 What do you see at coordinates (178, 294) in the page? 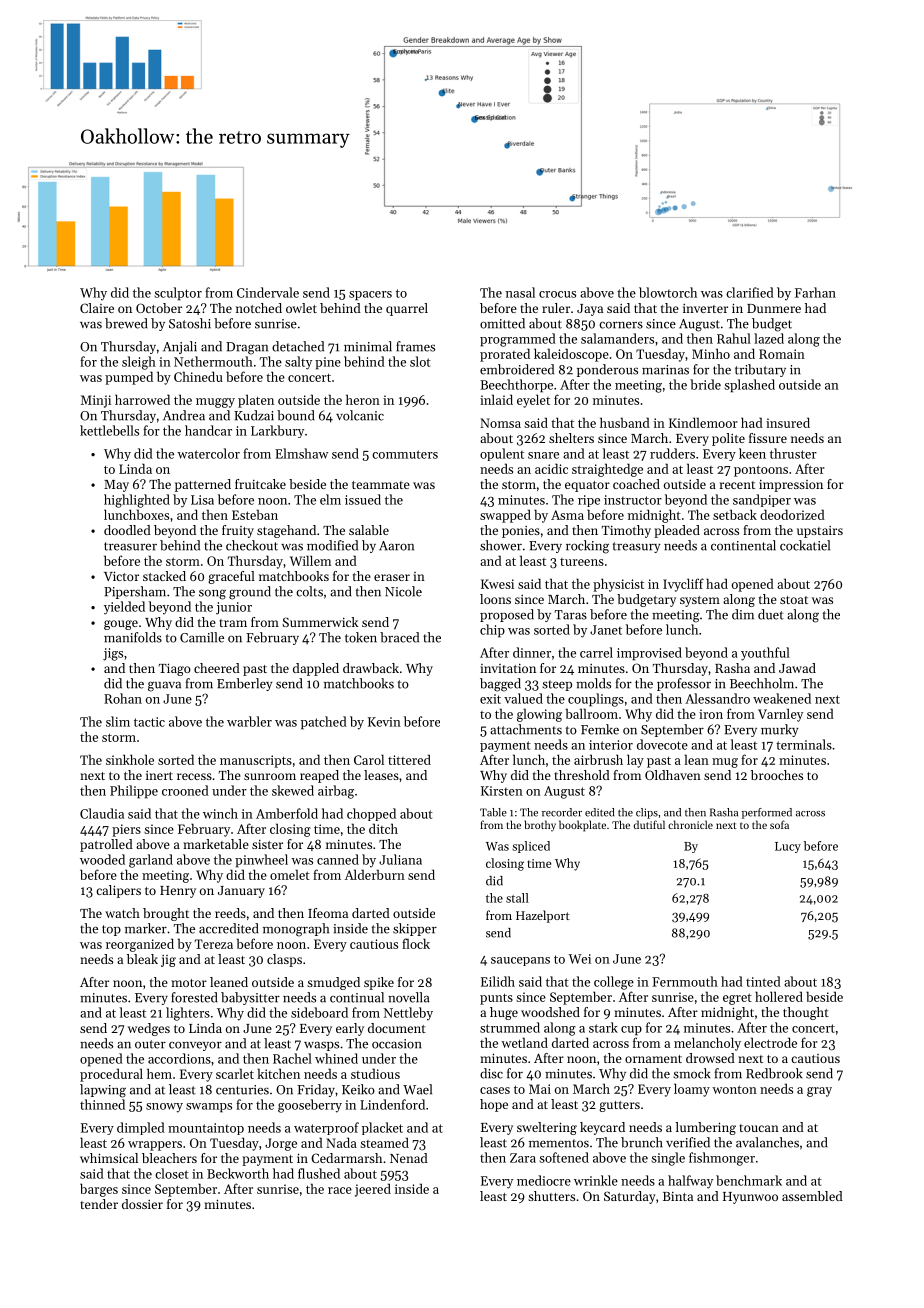
I see `sculptor` at bounding box center [178, 294].
